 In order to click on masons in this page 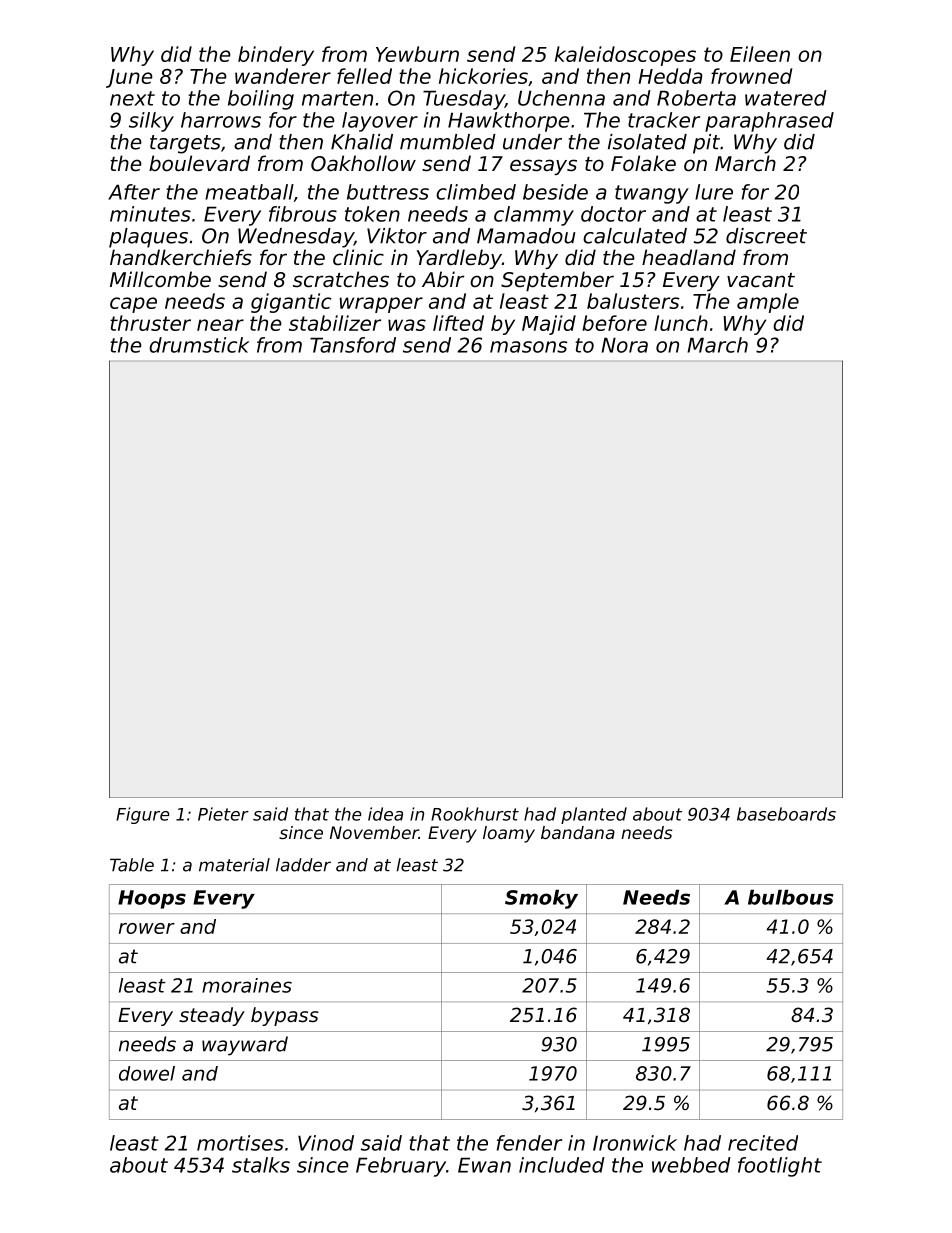, I will do `click(528, 347)`.
